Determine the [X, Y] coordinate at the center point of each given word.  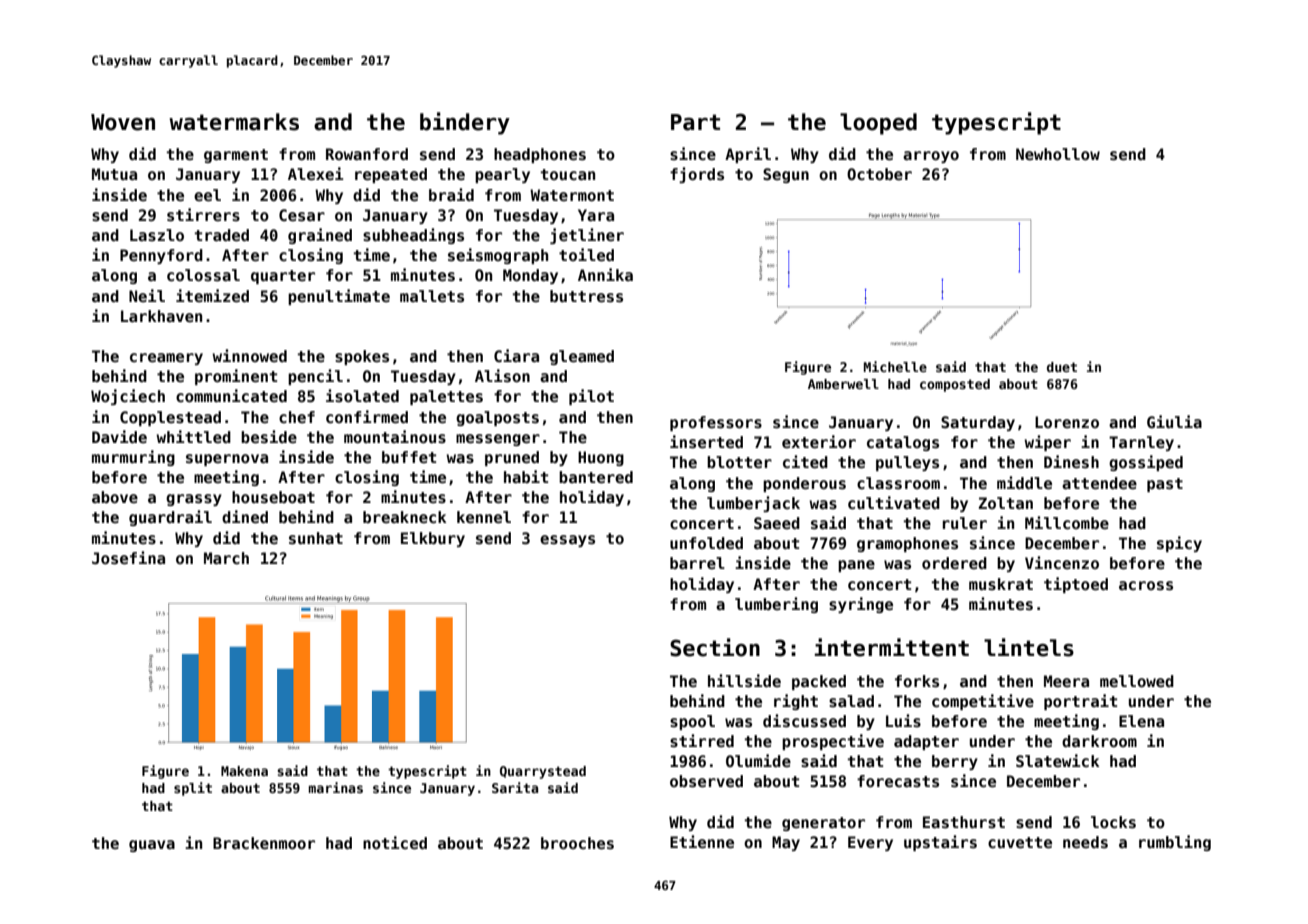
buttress [586, 296]
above [115, 497]
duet [1062, 367]
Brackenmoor [264, 843]
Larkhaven [161, 316]
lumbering [776, 605]
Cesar [302, 215]
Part [695, 122]
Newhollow [1058, 154]
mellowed [1137, 681]
